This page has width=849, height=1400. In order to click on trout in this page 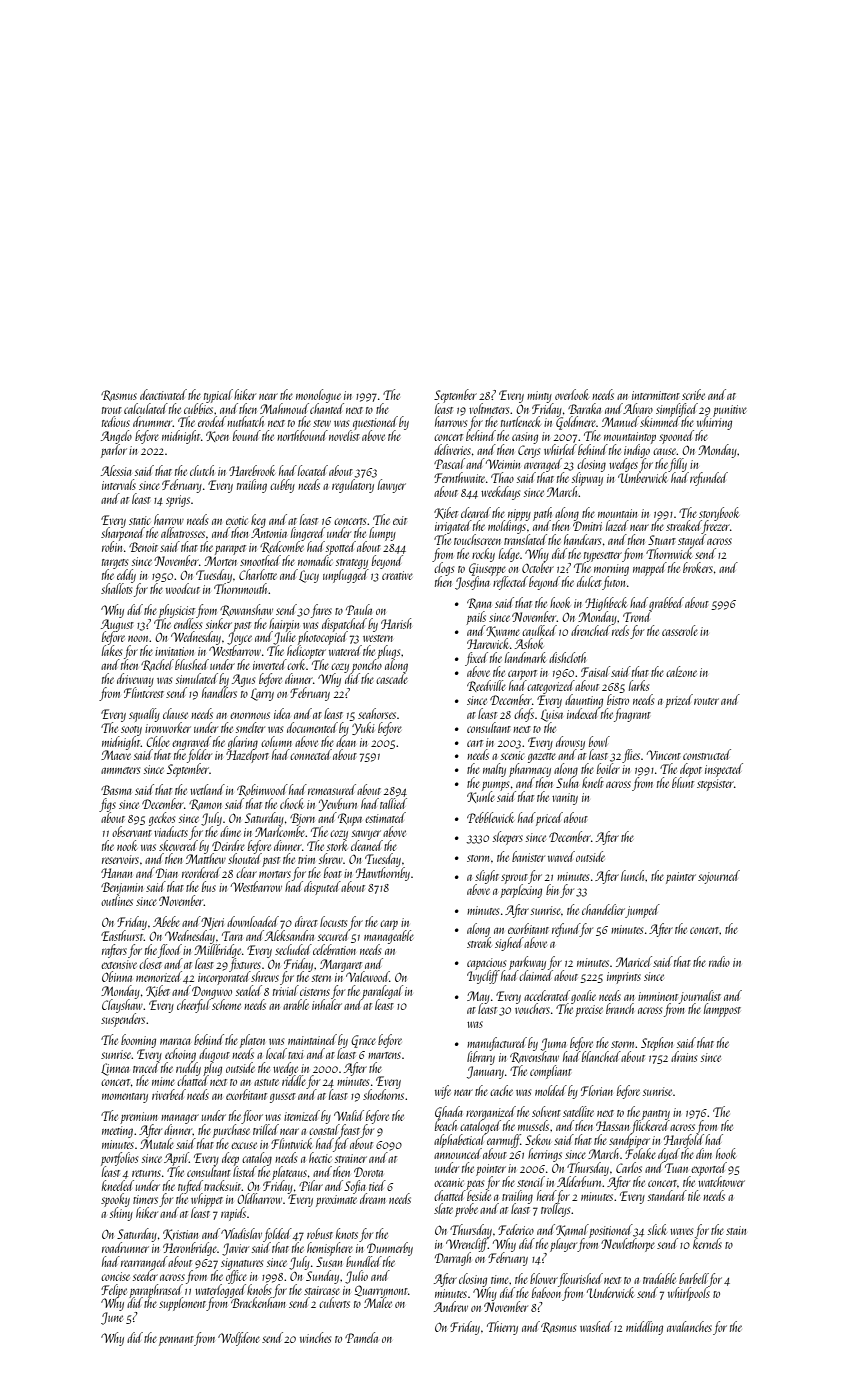, I will do `click(112, 410)`.
